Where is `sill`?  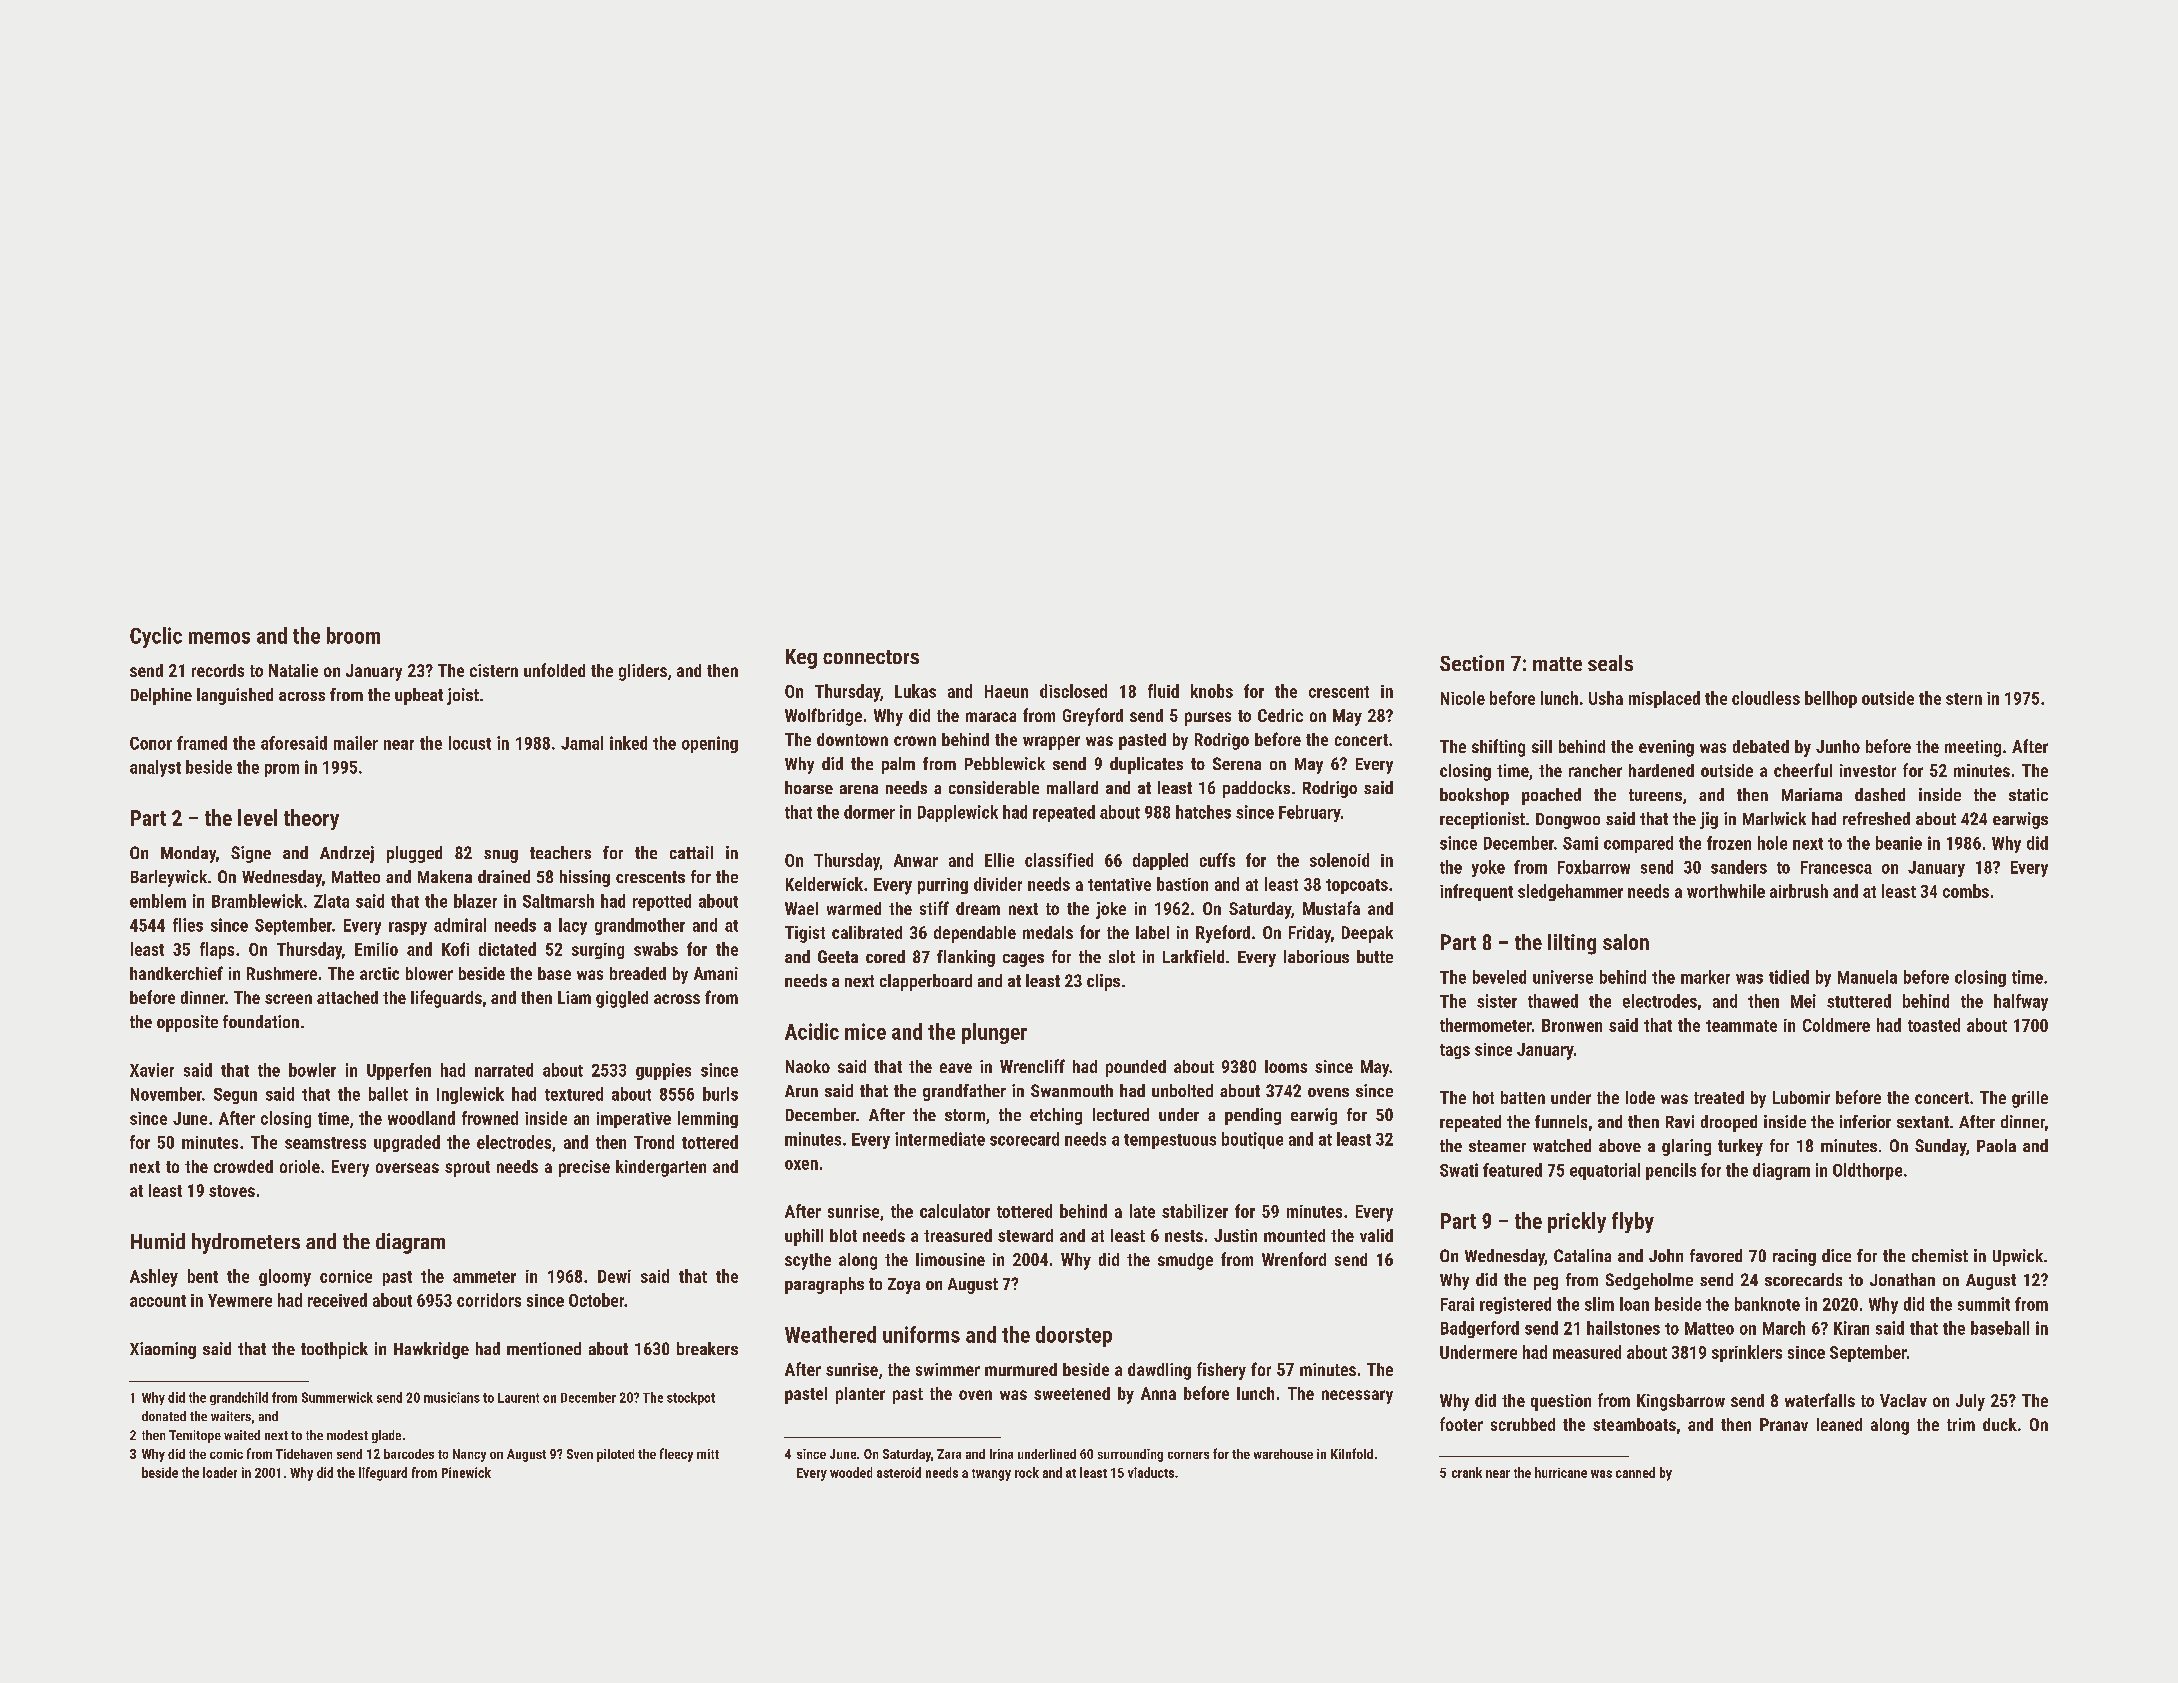
sill is located at coordinates (1542, 746).
